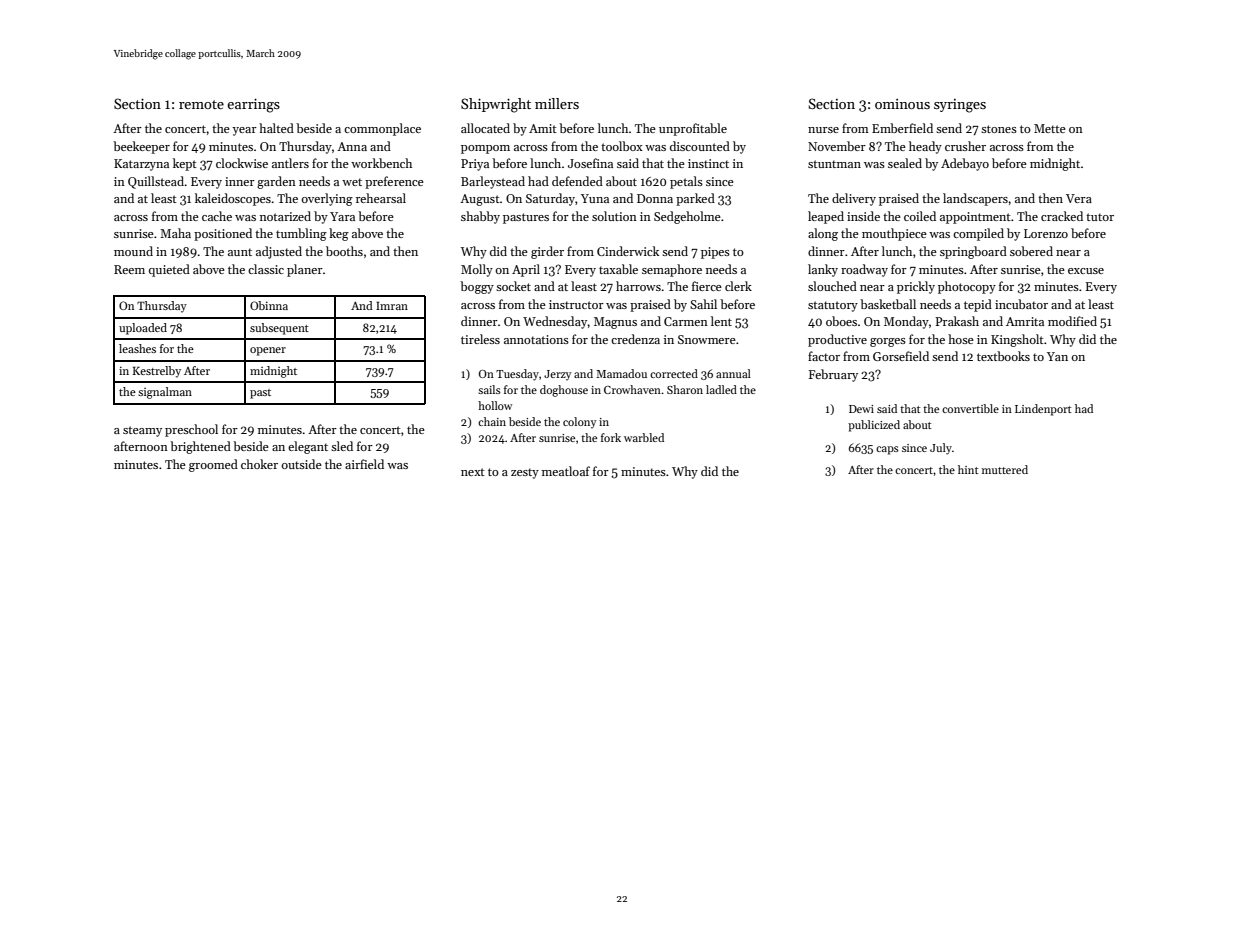 Image resolution: width=1233 pixels, height=952 pixels. Describe the element at coordinates (557, 103) in the image. I see `millers` at that location.
